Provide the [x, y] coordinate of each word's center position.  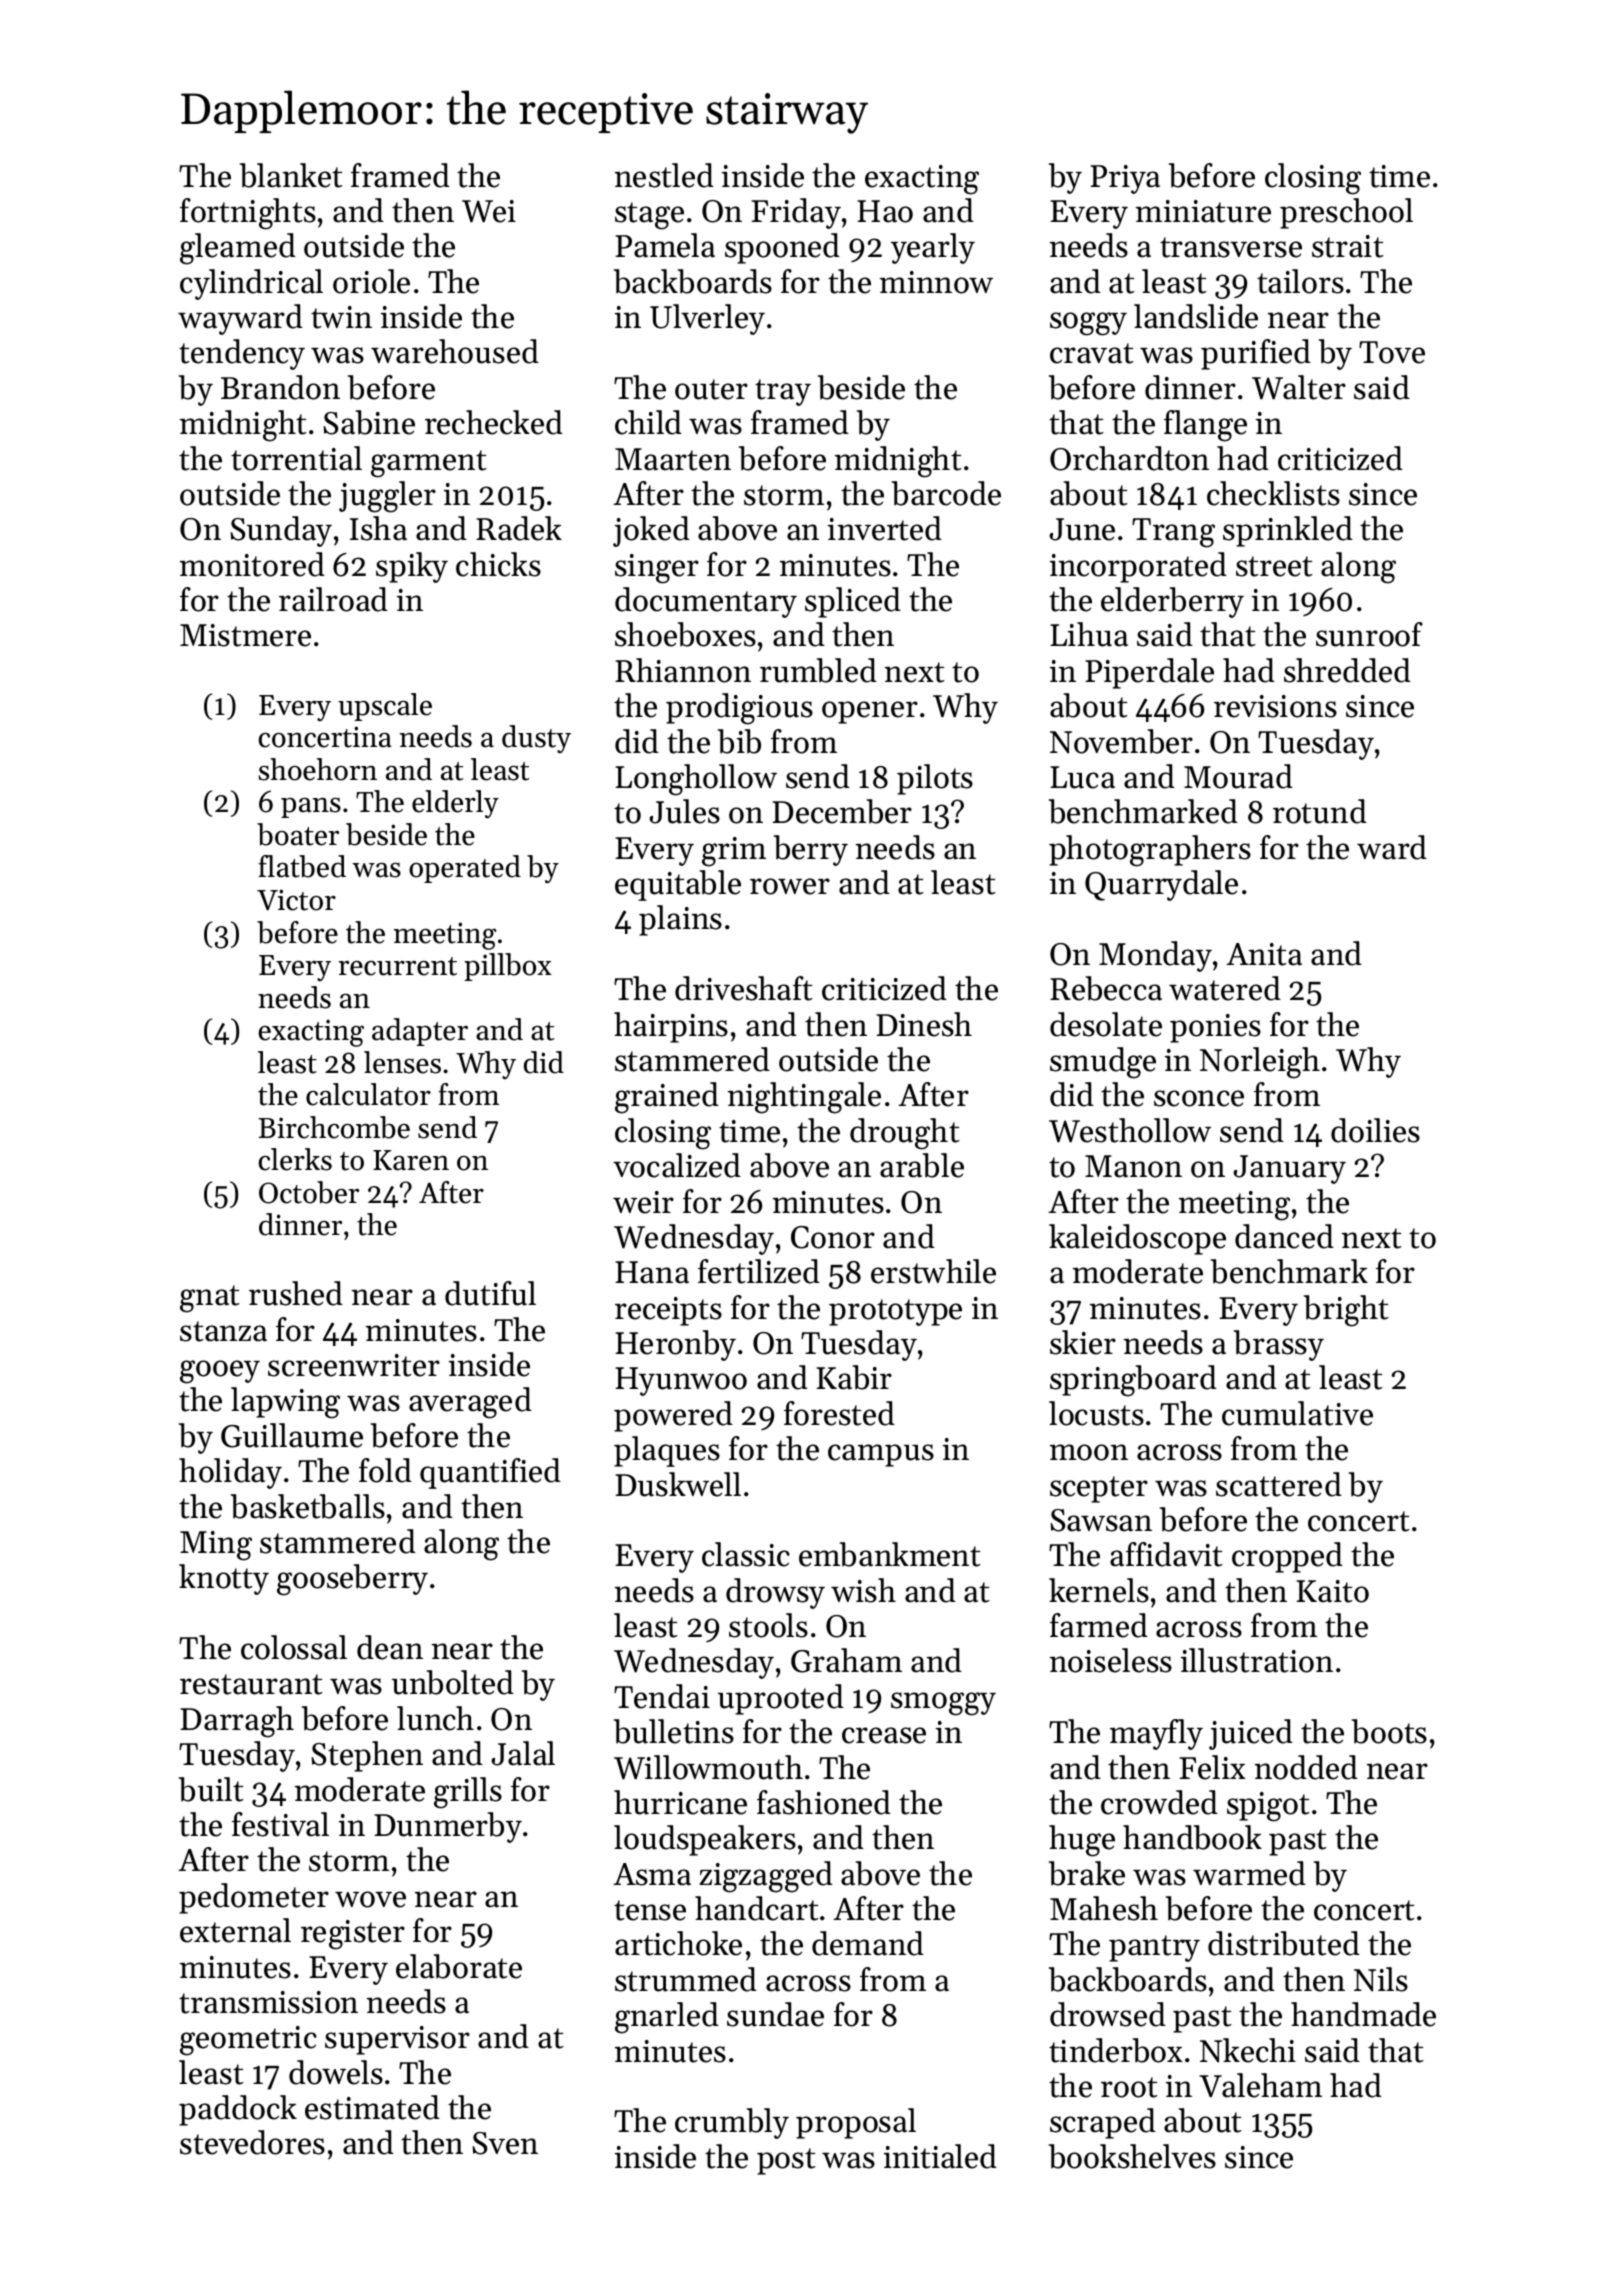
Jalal [523, 1753]
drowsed [1108, 2014]
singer [657, 569]
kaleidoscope [1137, 1239]
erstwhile [933, 1271]
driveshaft [744, 988]
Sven [505, 2143]
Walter [1299, 387]
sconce [1199, 1098]
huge [1082, 1841]
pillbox [508, 967]
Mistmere [245, 635]
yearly [933, 248]
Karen [411, 1160]
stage [649, 216]
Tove [1392, 352]
